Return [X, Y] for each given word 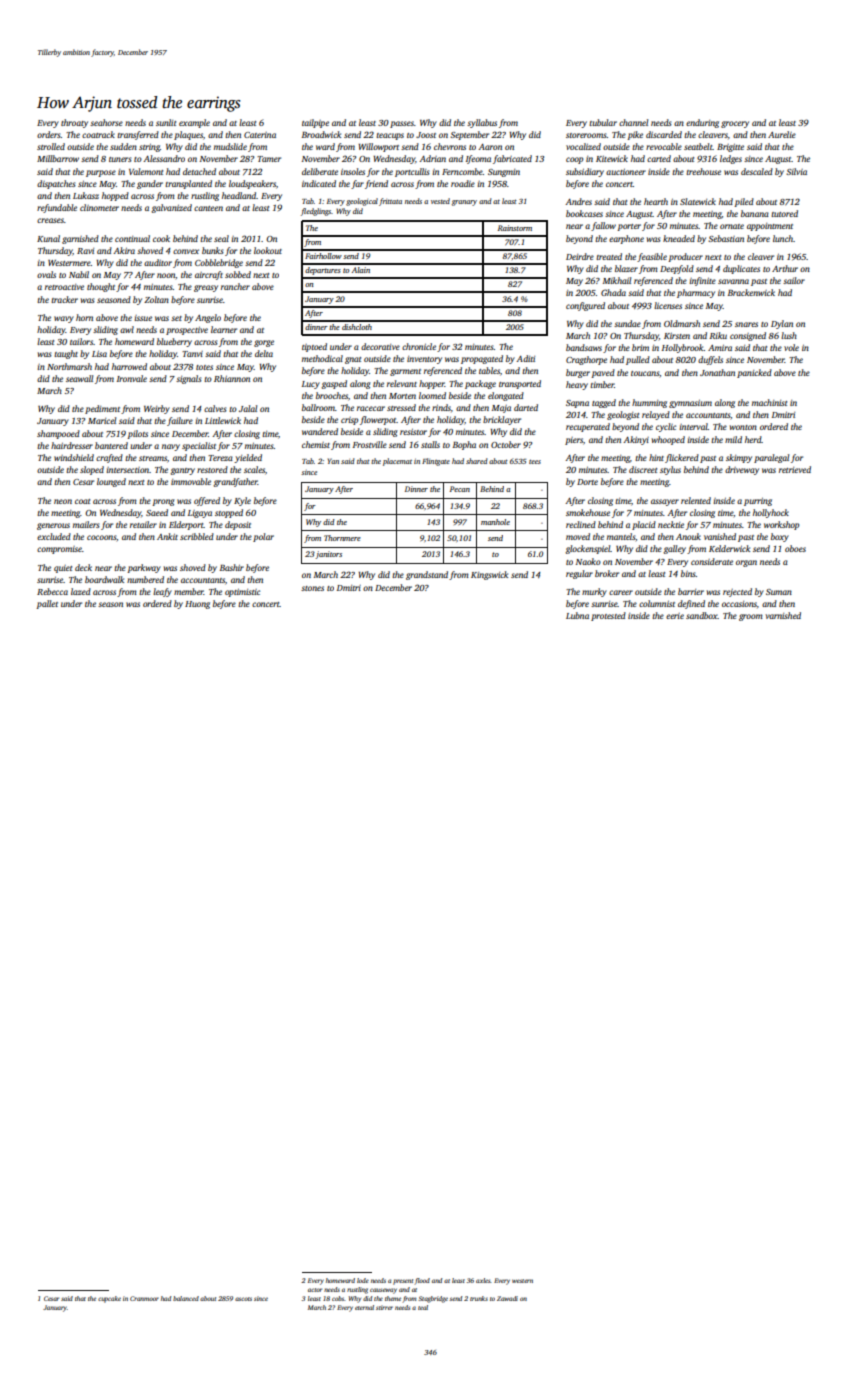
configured [585, 306]
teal [423, 1307]
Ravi [85, 251]
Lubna [577, 615]
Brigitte [730, 148]
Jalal [248, 408]
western [522, 1281]
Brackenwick [751, 292]
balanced [186, 1298]
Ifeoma [478, 159]
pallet [47, 604]
